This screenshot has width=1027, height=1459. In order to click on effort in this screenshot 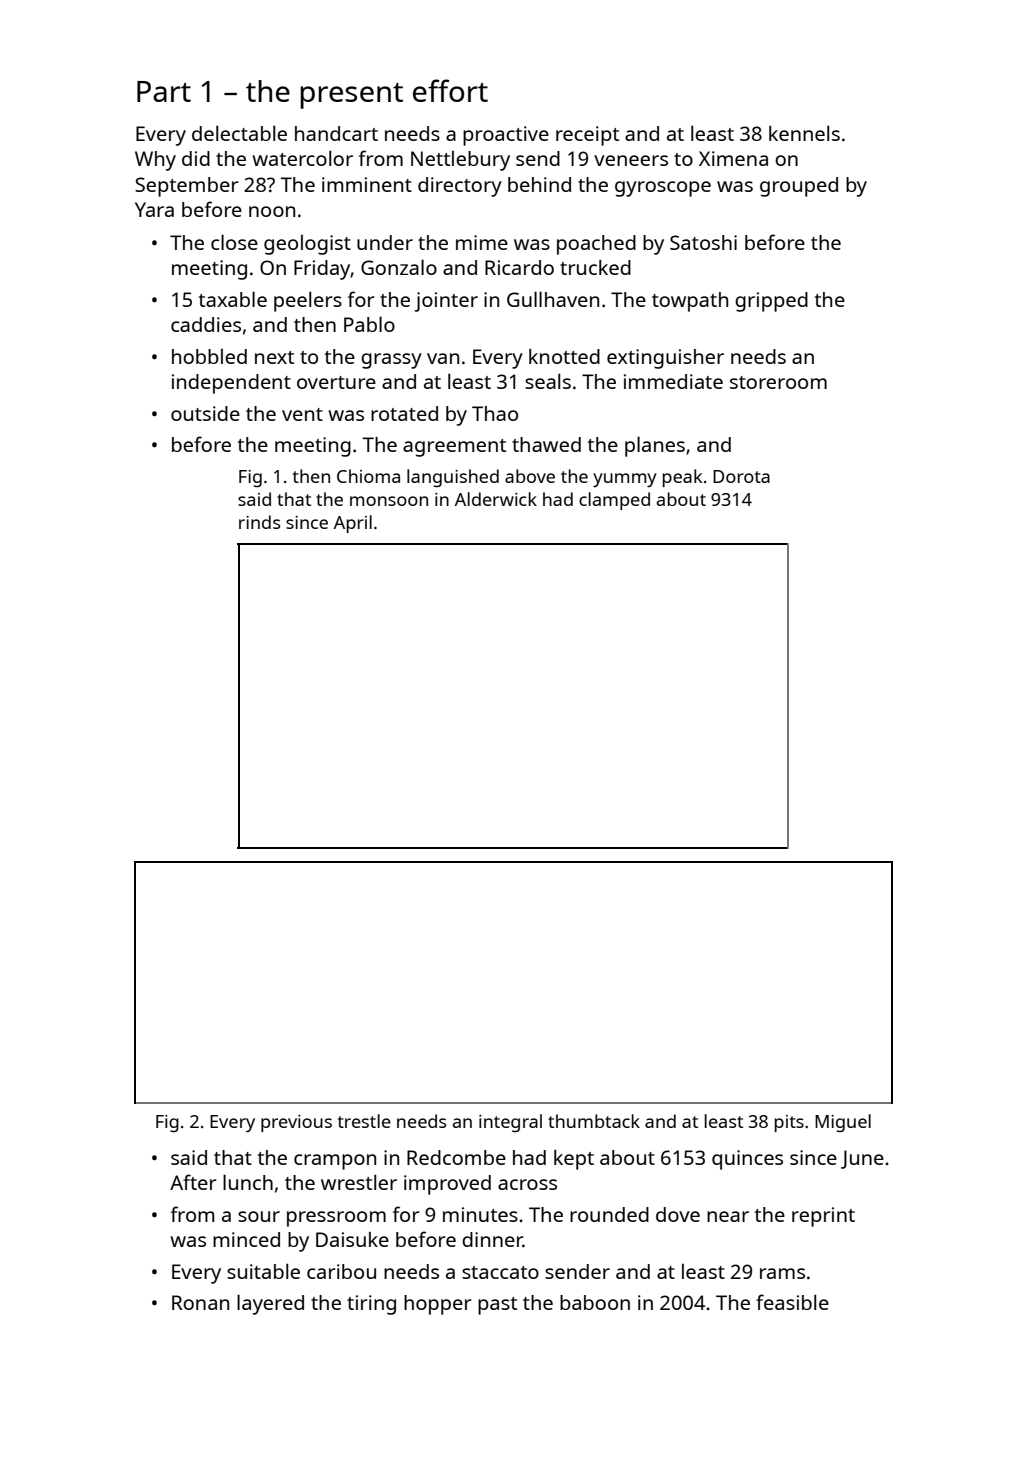, I will do `click(450, 90)`.
